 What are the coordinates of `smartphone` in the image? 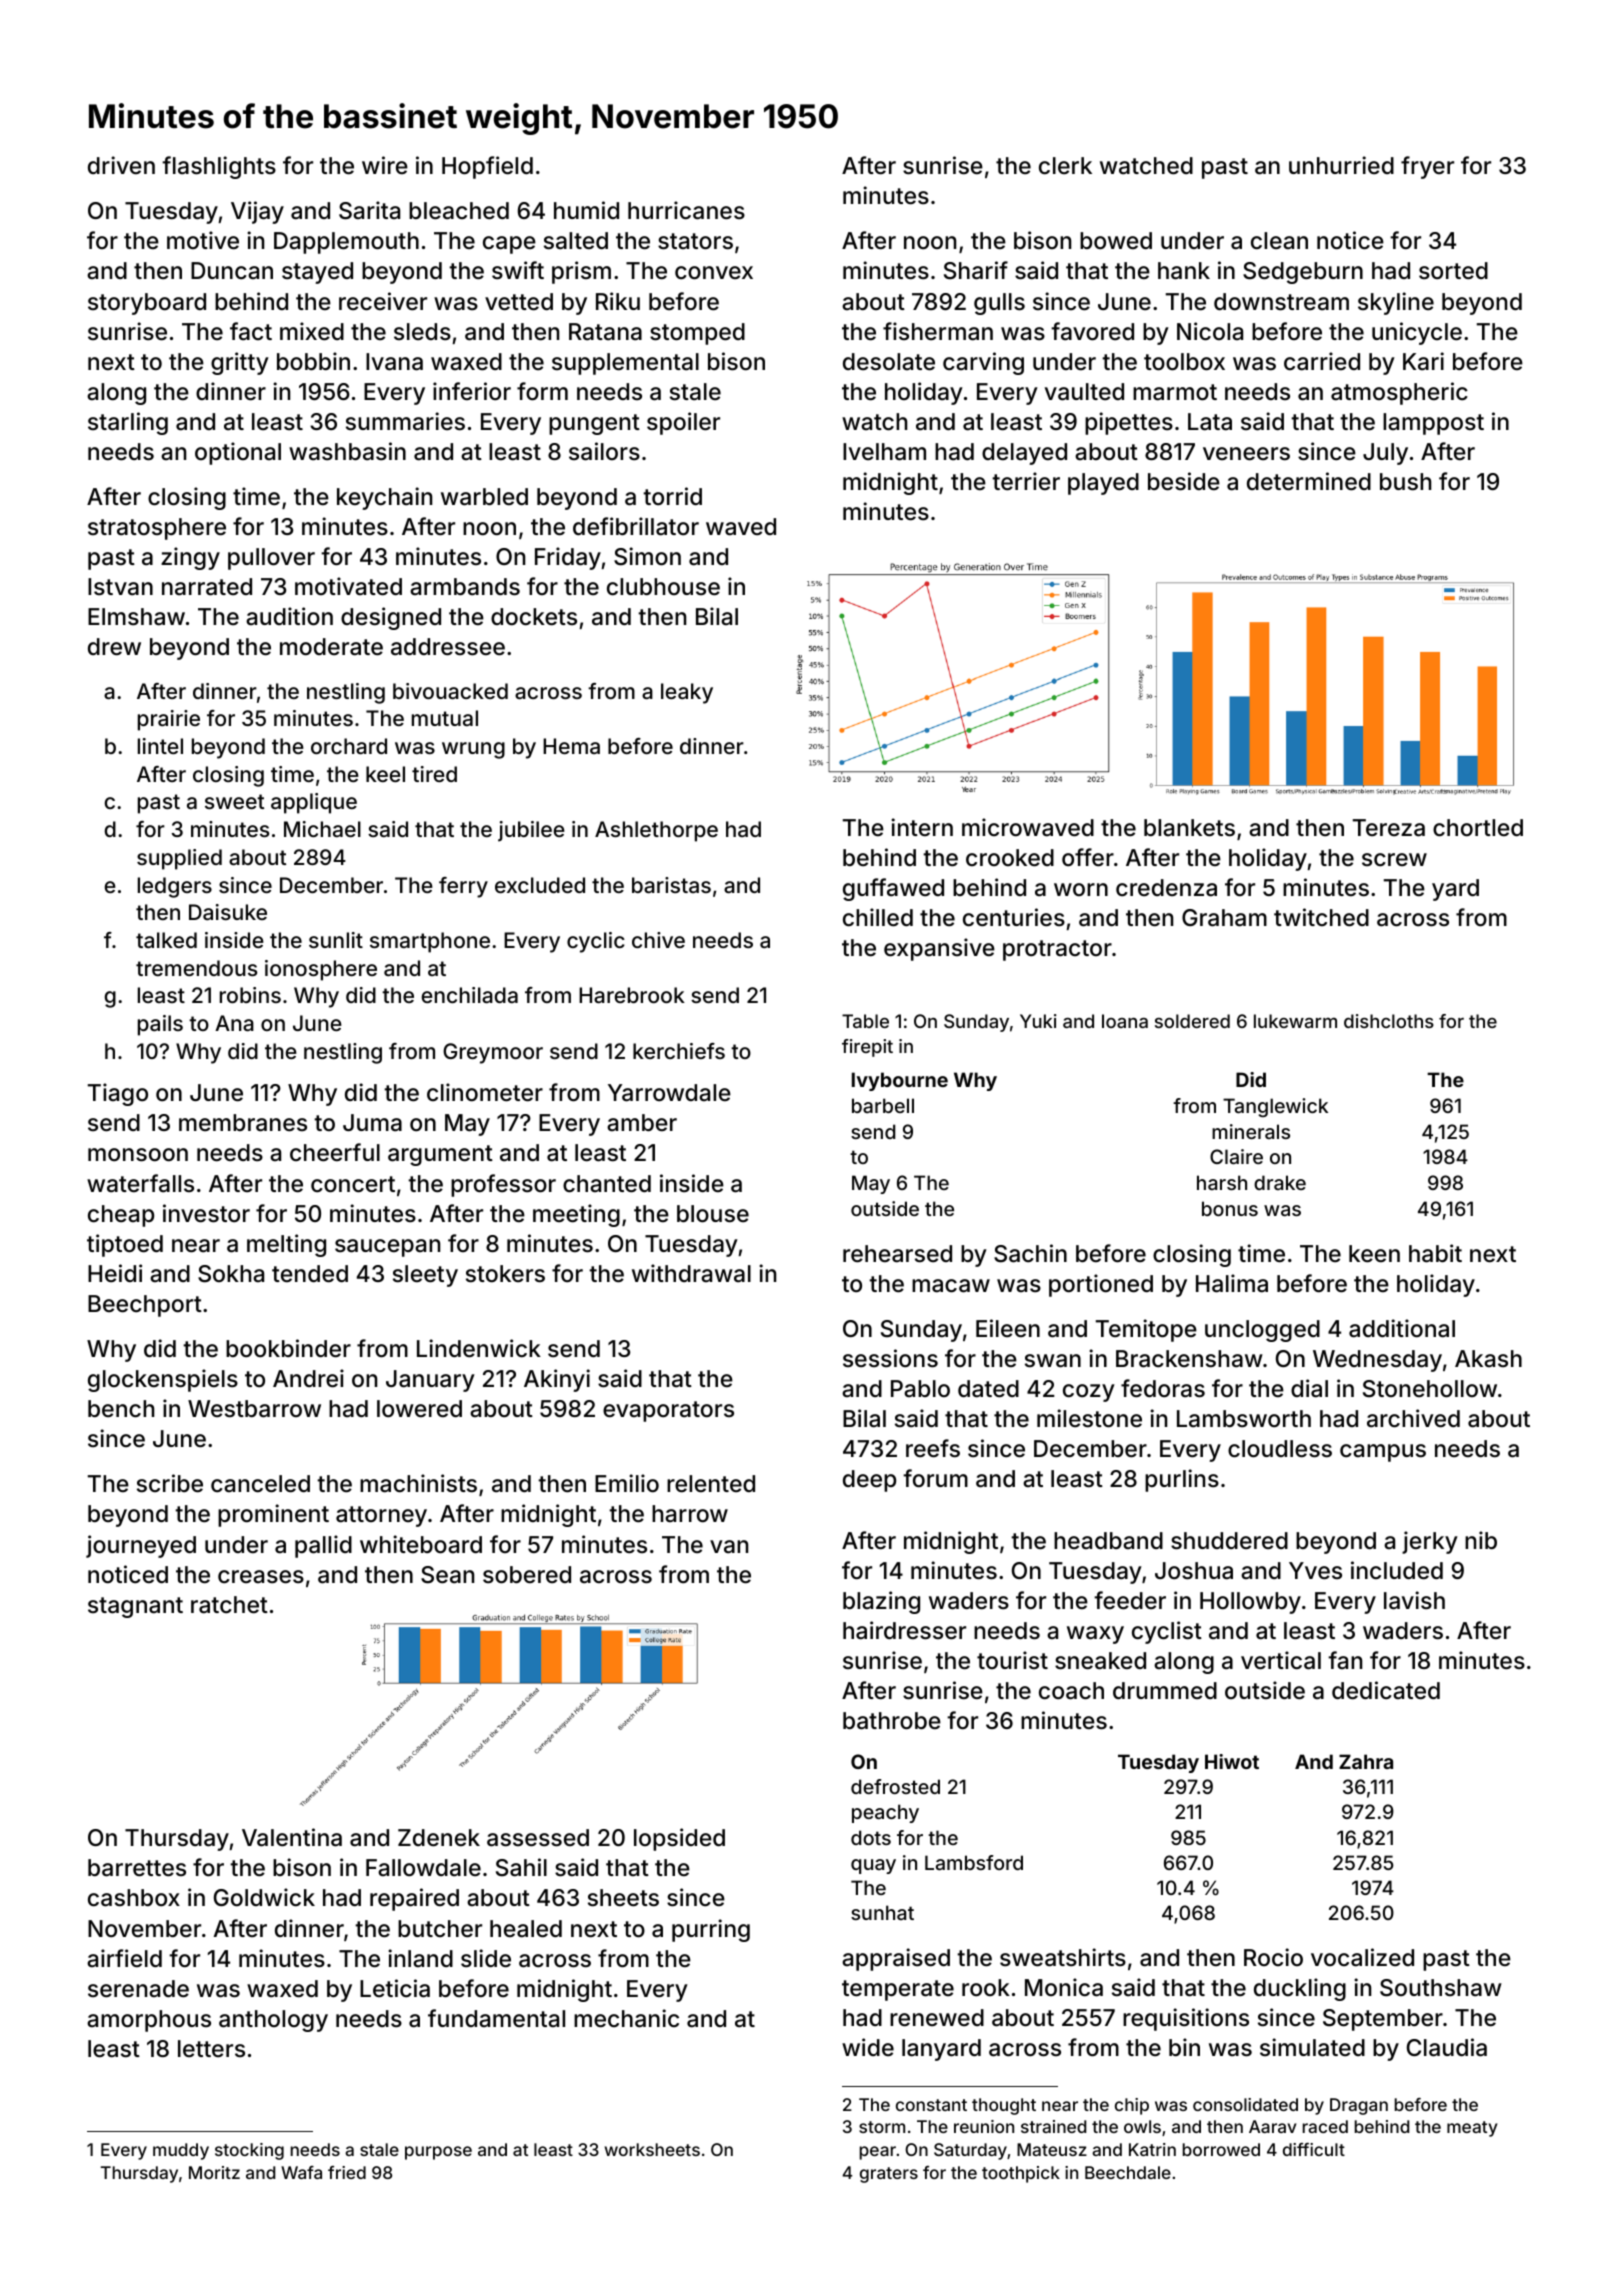 It's located at (430, 942).
